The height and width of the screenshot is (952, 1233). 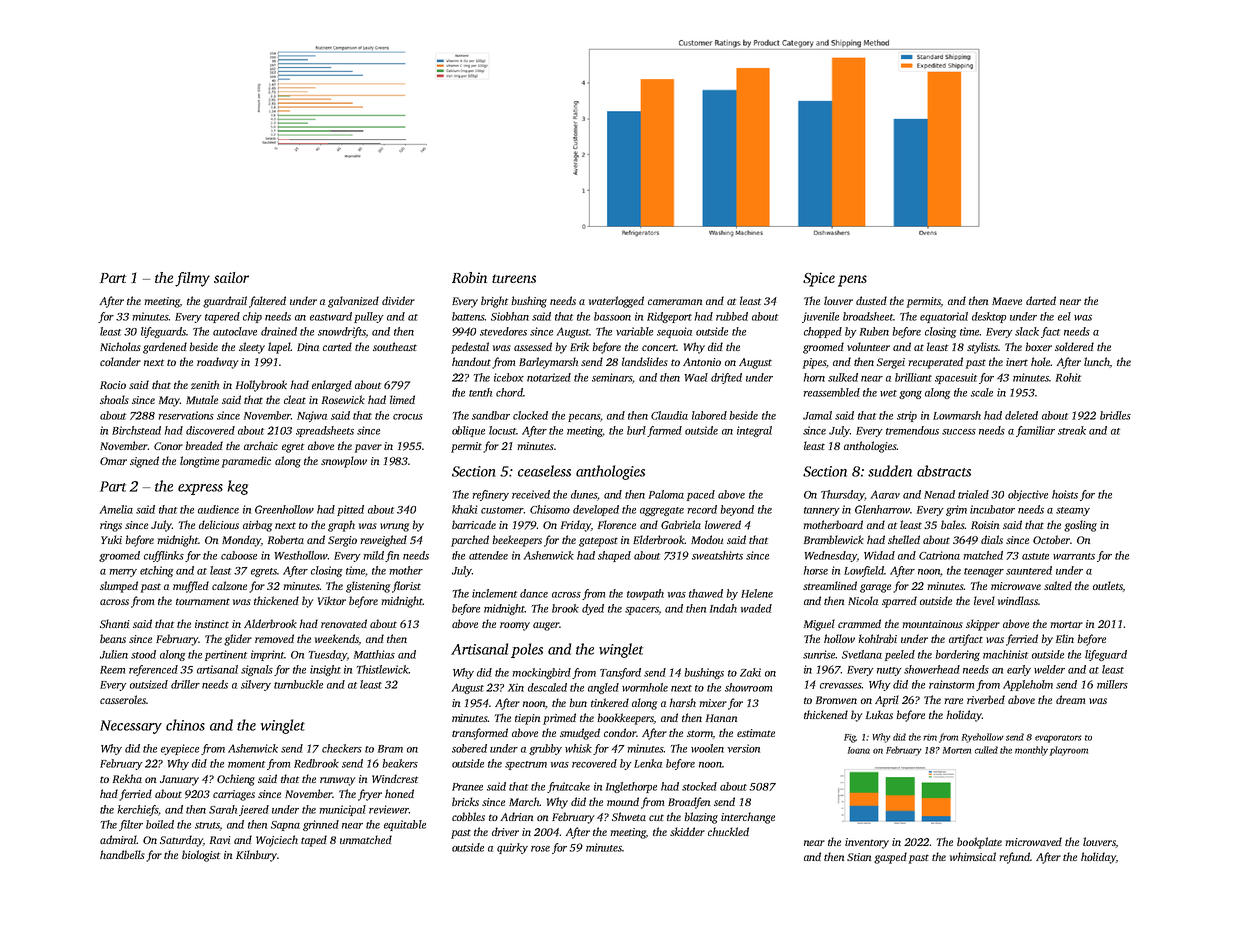 What do you see at coordinates (394, 527) in the screenshot?
I see `wrung` at bounding box center [394, 527].
